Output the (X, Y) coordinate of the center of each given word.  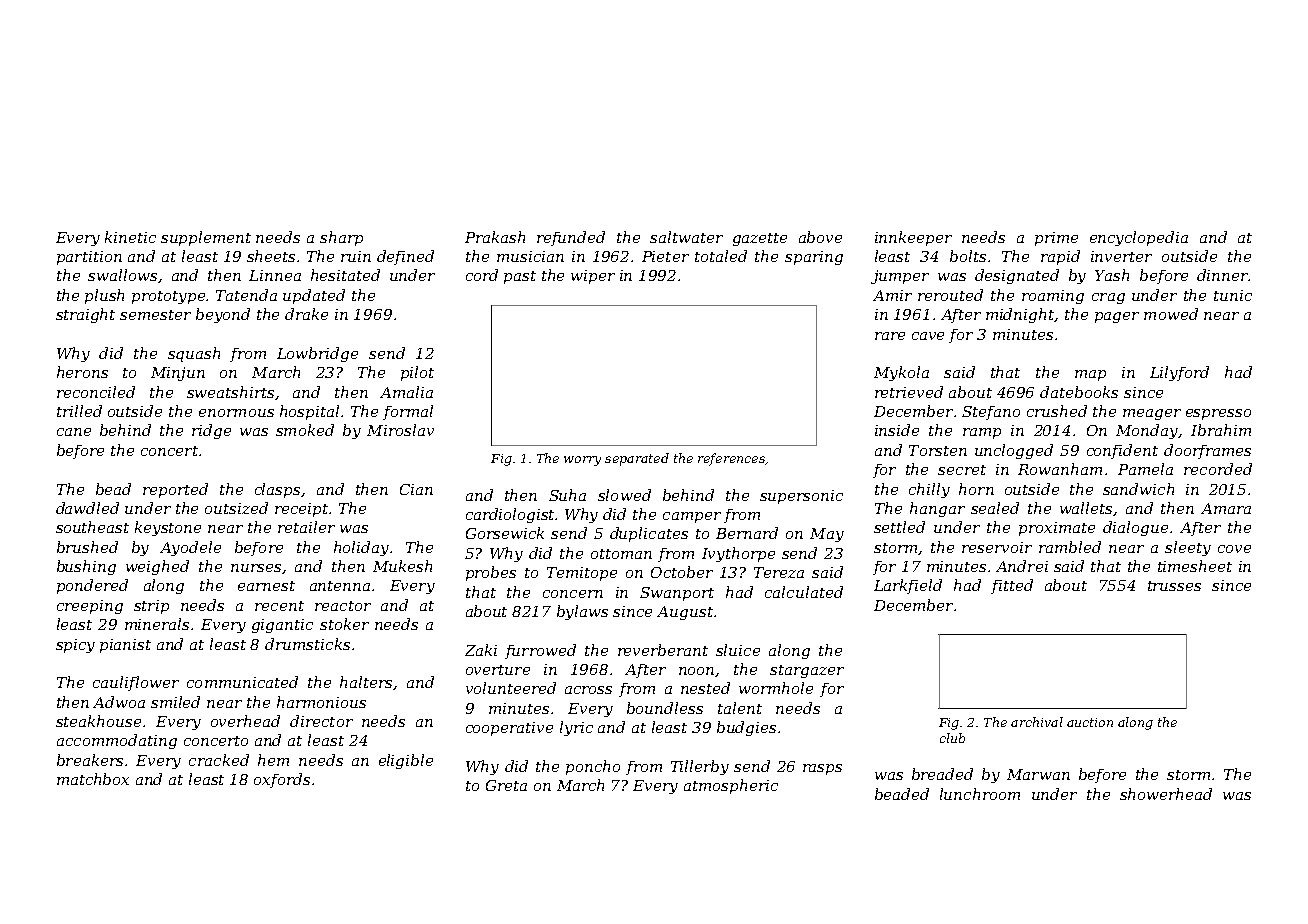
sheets (271, 256)
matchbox (93, 779)
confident (1122, 451)
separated (637, 459)
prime (1056, 239)
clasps (277, 490)
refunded (571, 238)
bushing (86, 567)
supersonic (801, 497)
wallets (1086, 508)
